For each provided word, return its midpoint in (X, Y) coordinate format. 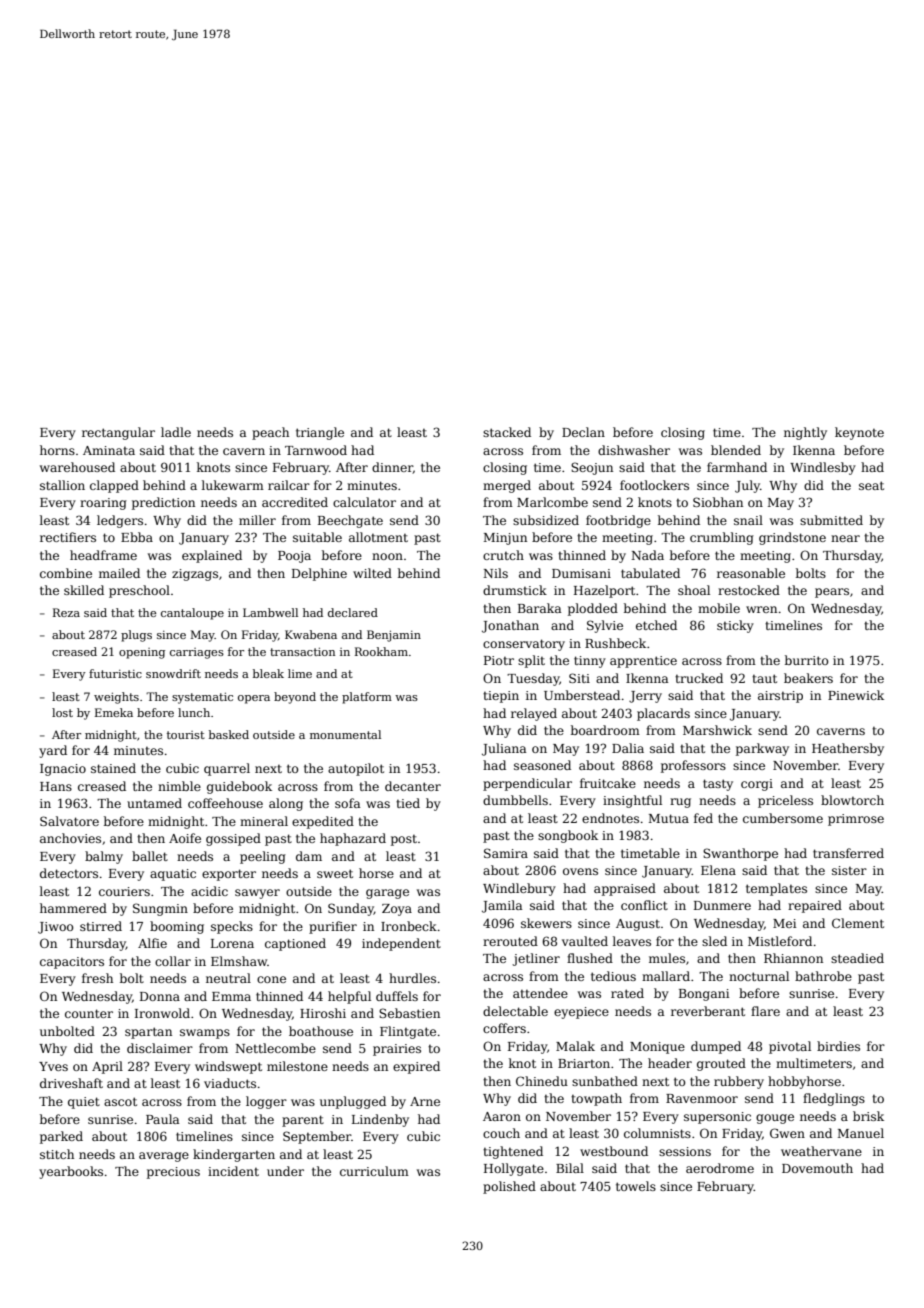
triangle (320, 433)
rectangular (118, 433)
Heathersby (848, 749)
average (164, 1157)
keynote (859, 433)
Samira (506, 853)
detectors (69, 873)
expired (416, 1067)
